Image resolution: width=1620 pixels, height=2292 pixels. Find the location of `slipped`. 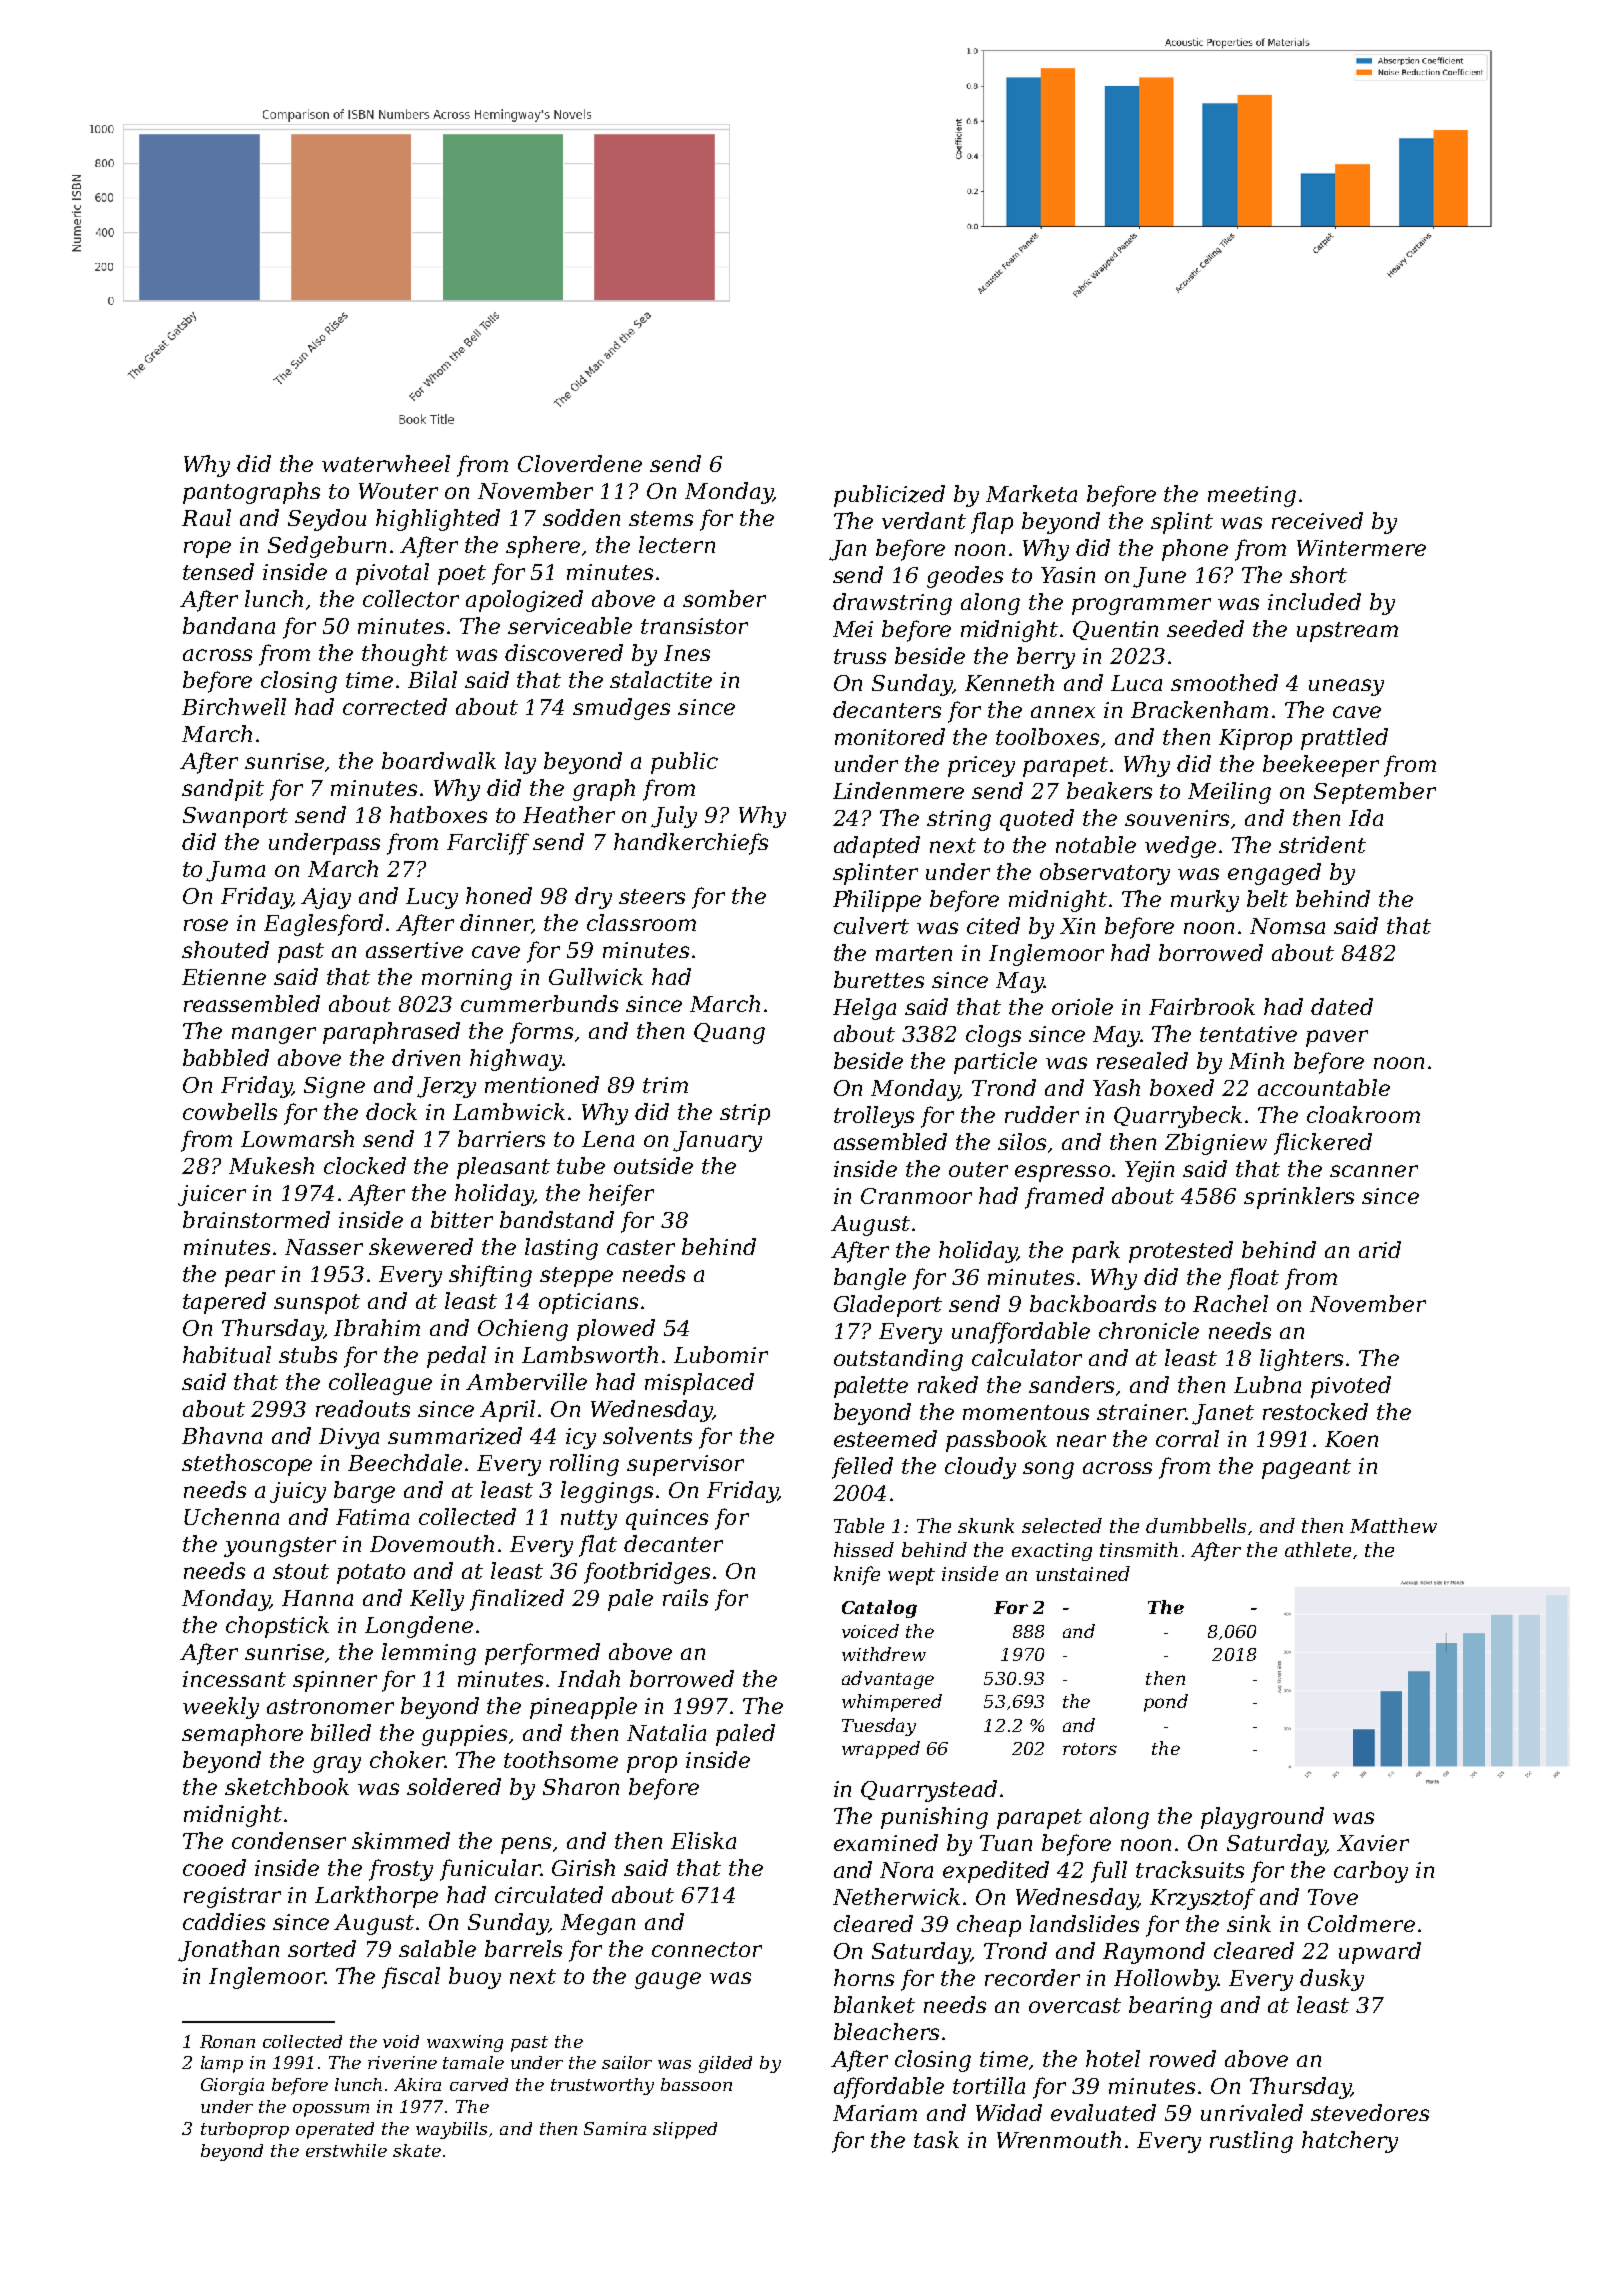

slipped is located at coordinates (685, 2130).
